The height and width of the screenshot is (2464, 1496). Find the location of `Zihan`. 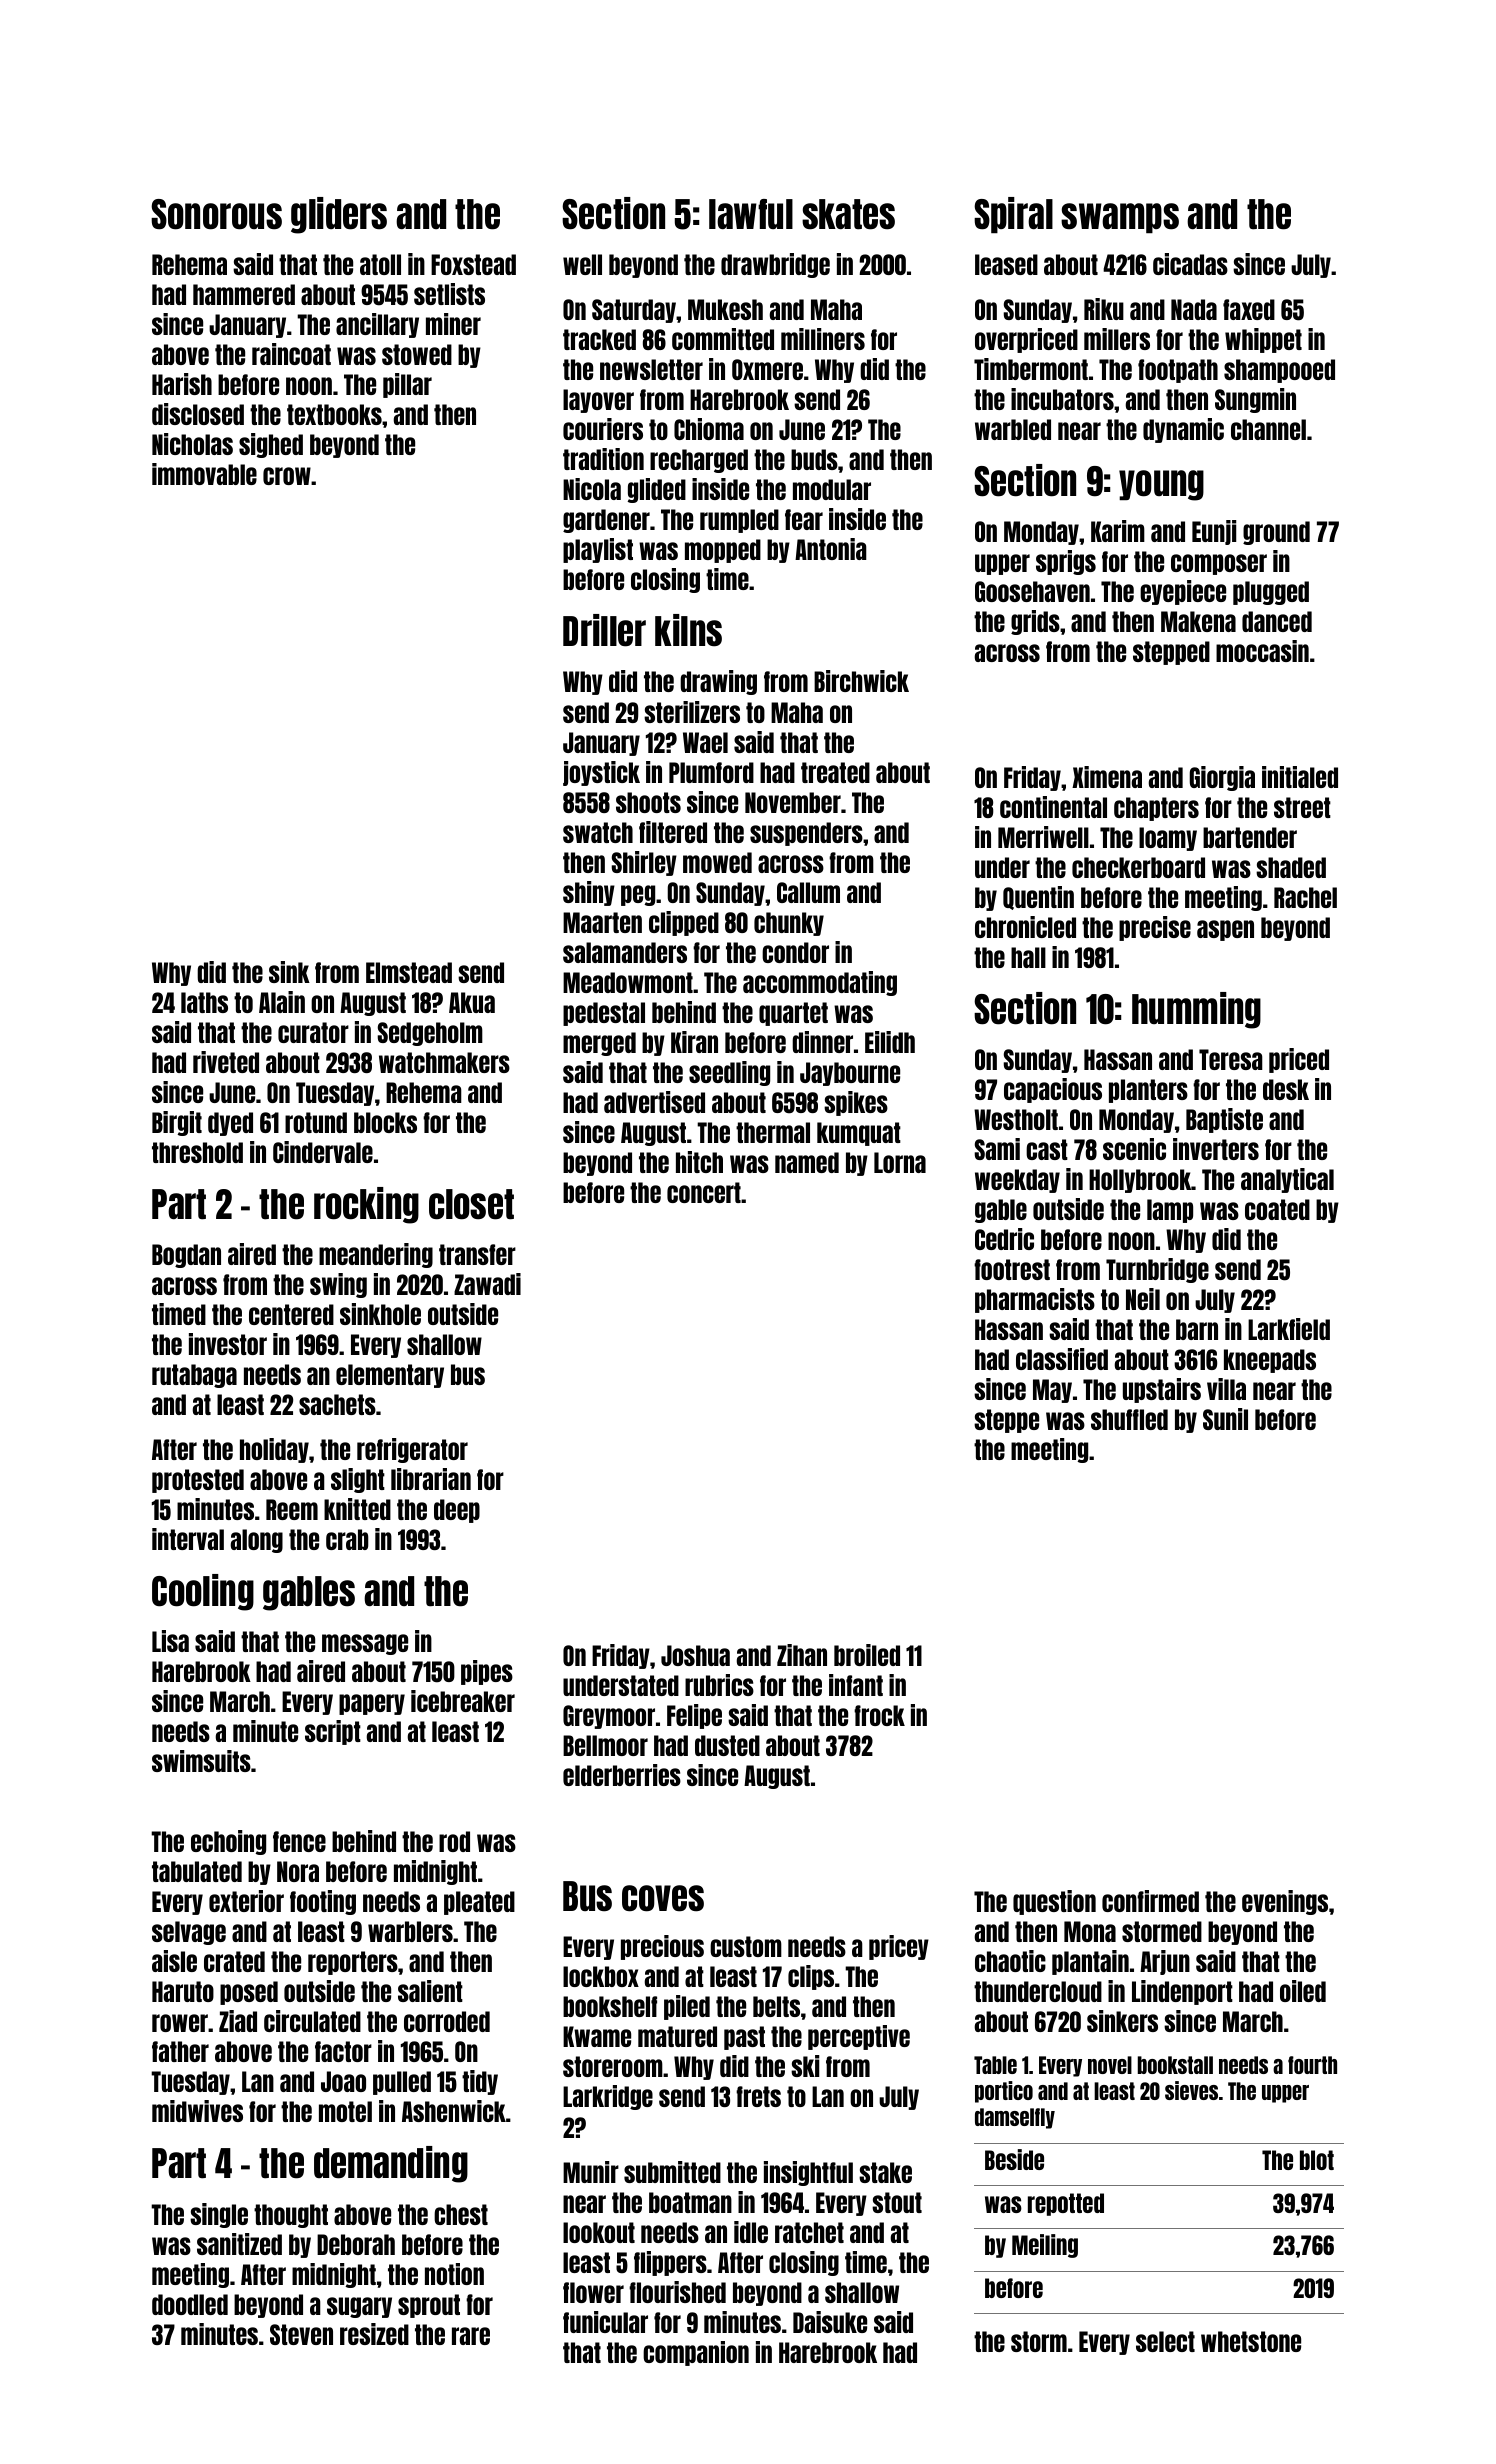

Zihan is located at coordinates (802, 1655).
